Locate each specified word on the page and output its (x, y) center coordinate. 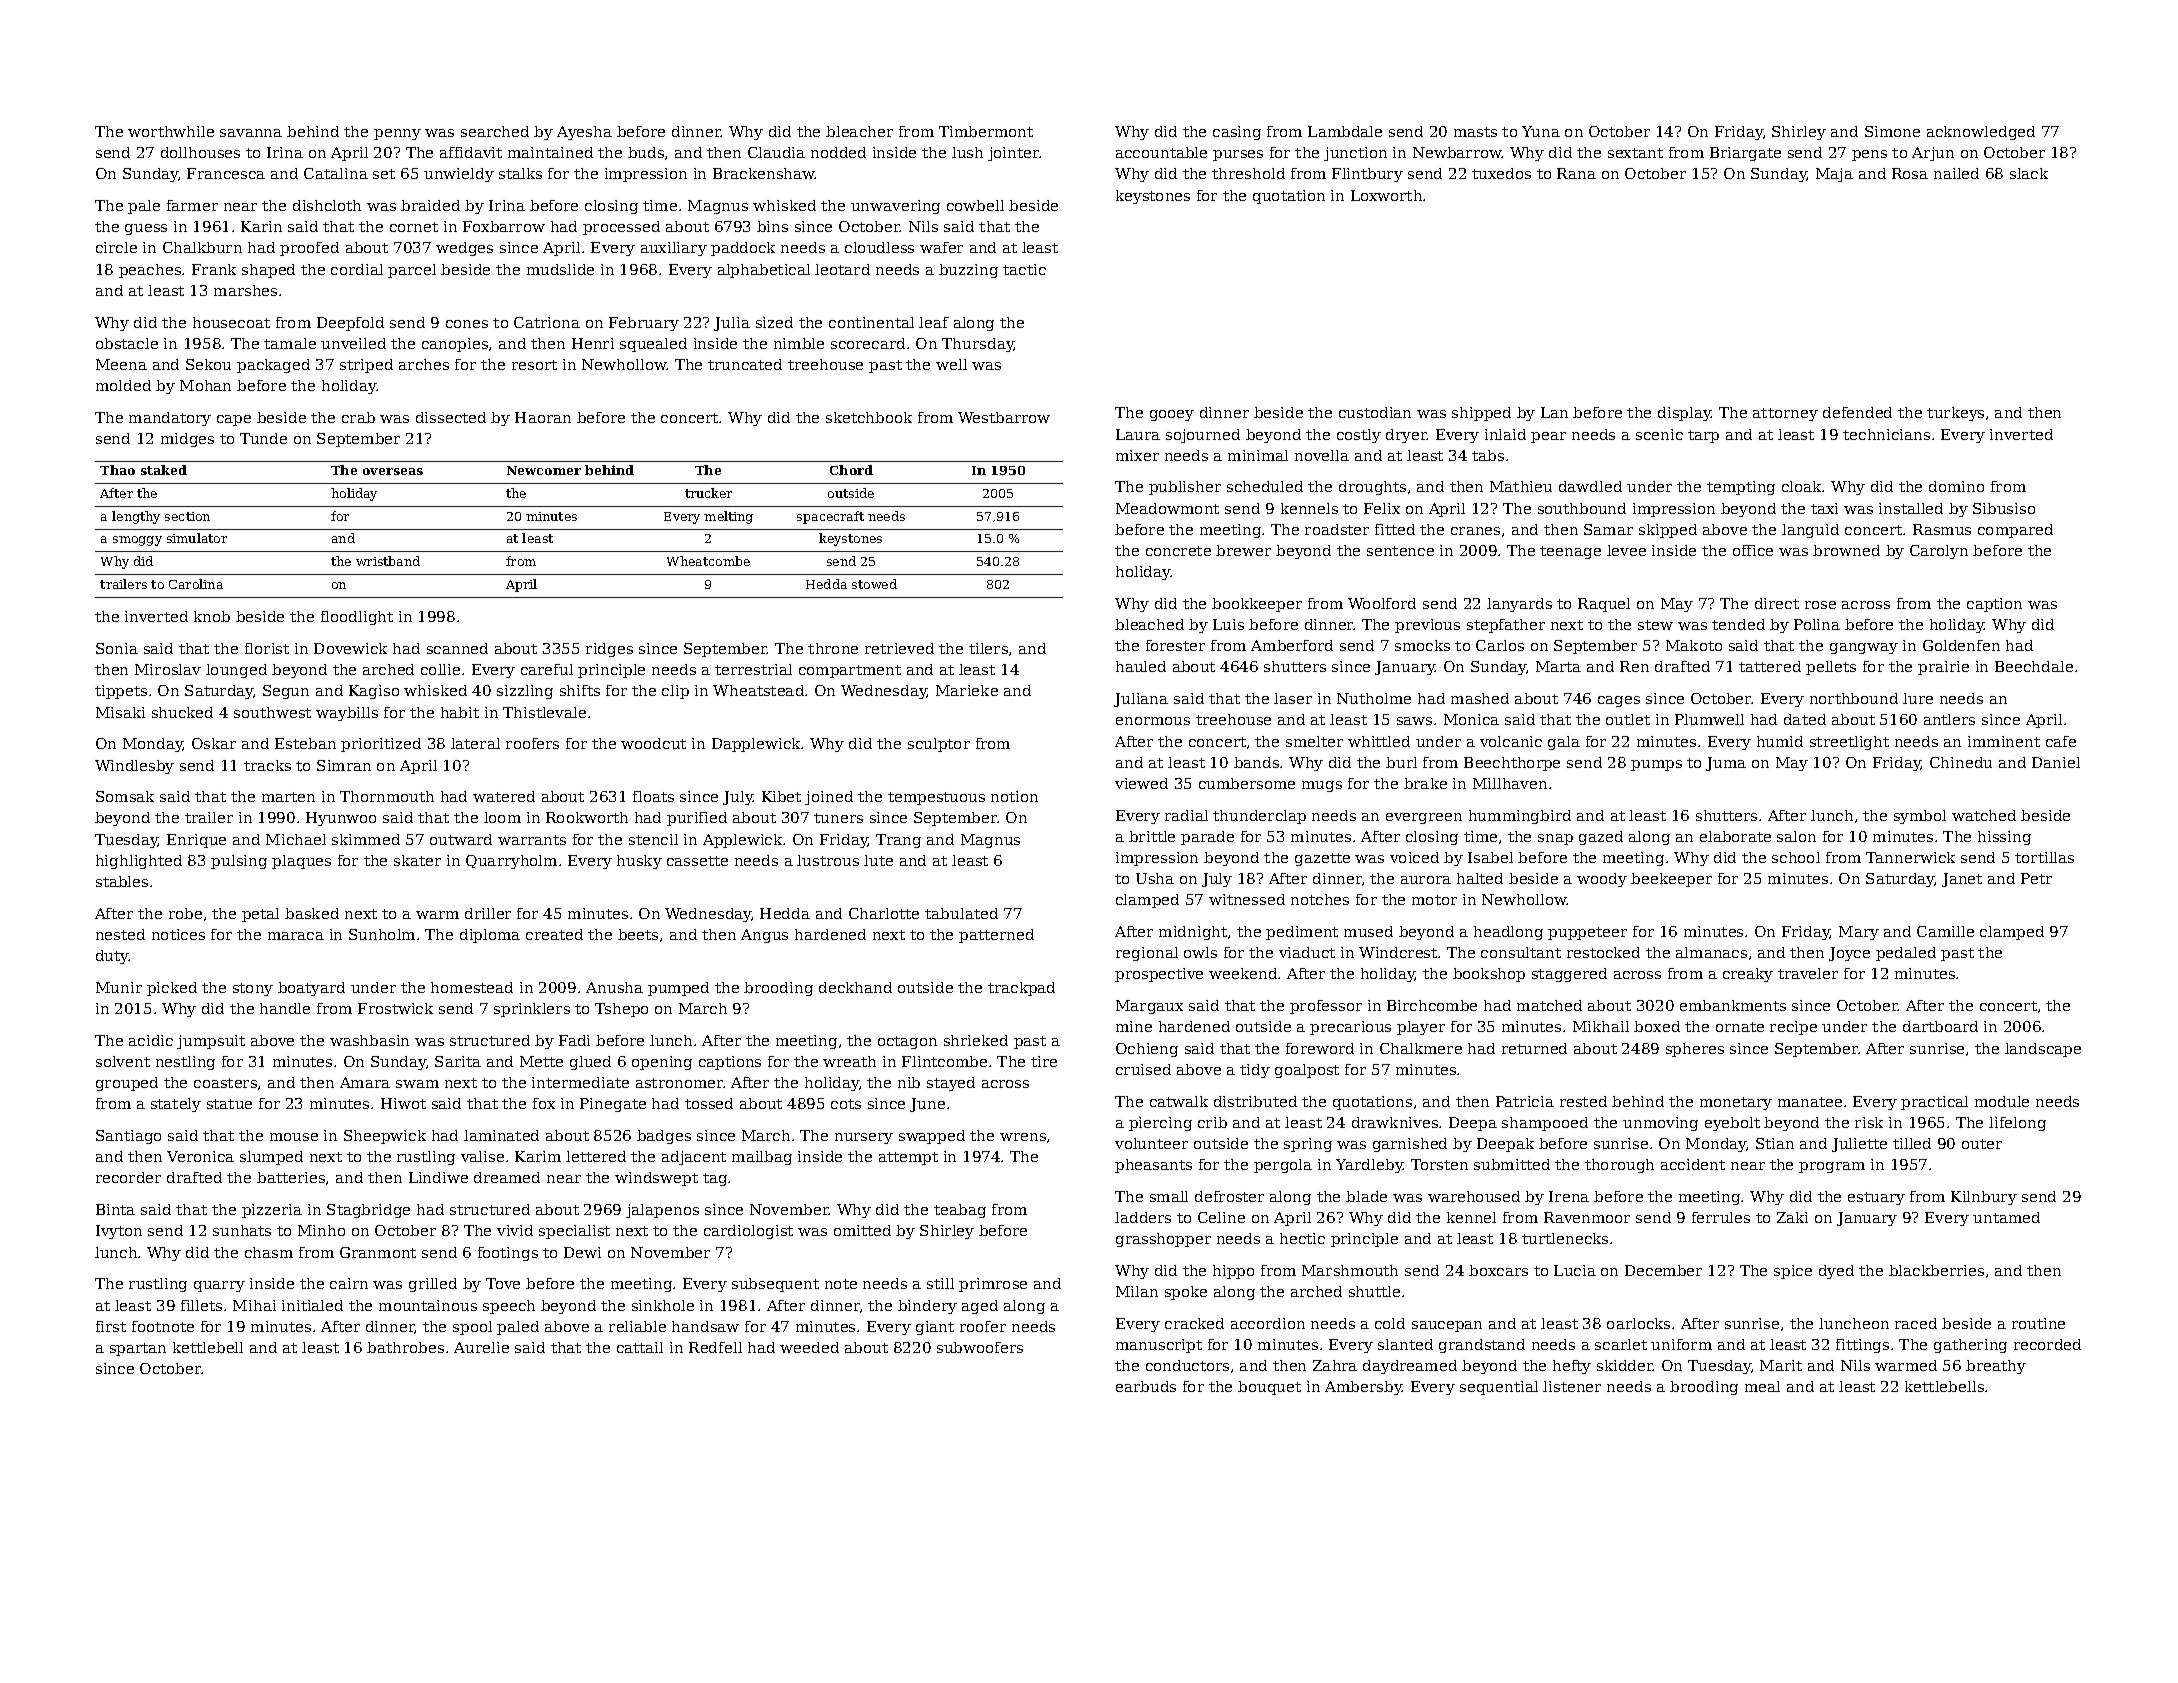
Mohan (205, 385)
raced (1916, 1323)
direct (1777, 603)
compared (2015, 531)
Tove (503, 1283)
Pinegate (613, 1105)
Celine (1221, 1217)
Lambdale (1345, 131)
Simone (1892, 131)
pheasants (1153, 1166)
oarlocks (1638, 1323)
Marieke (967, 690)
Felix (1382, 508)
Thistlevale (544, 712)
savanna (251, 133)
